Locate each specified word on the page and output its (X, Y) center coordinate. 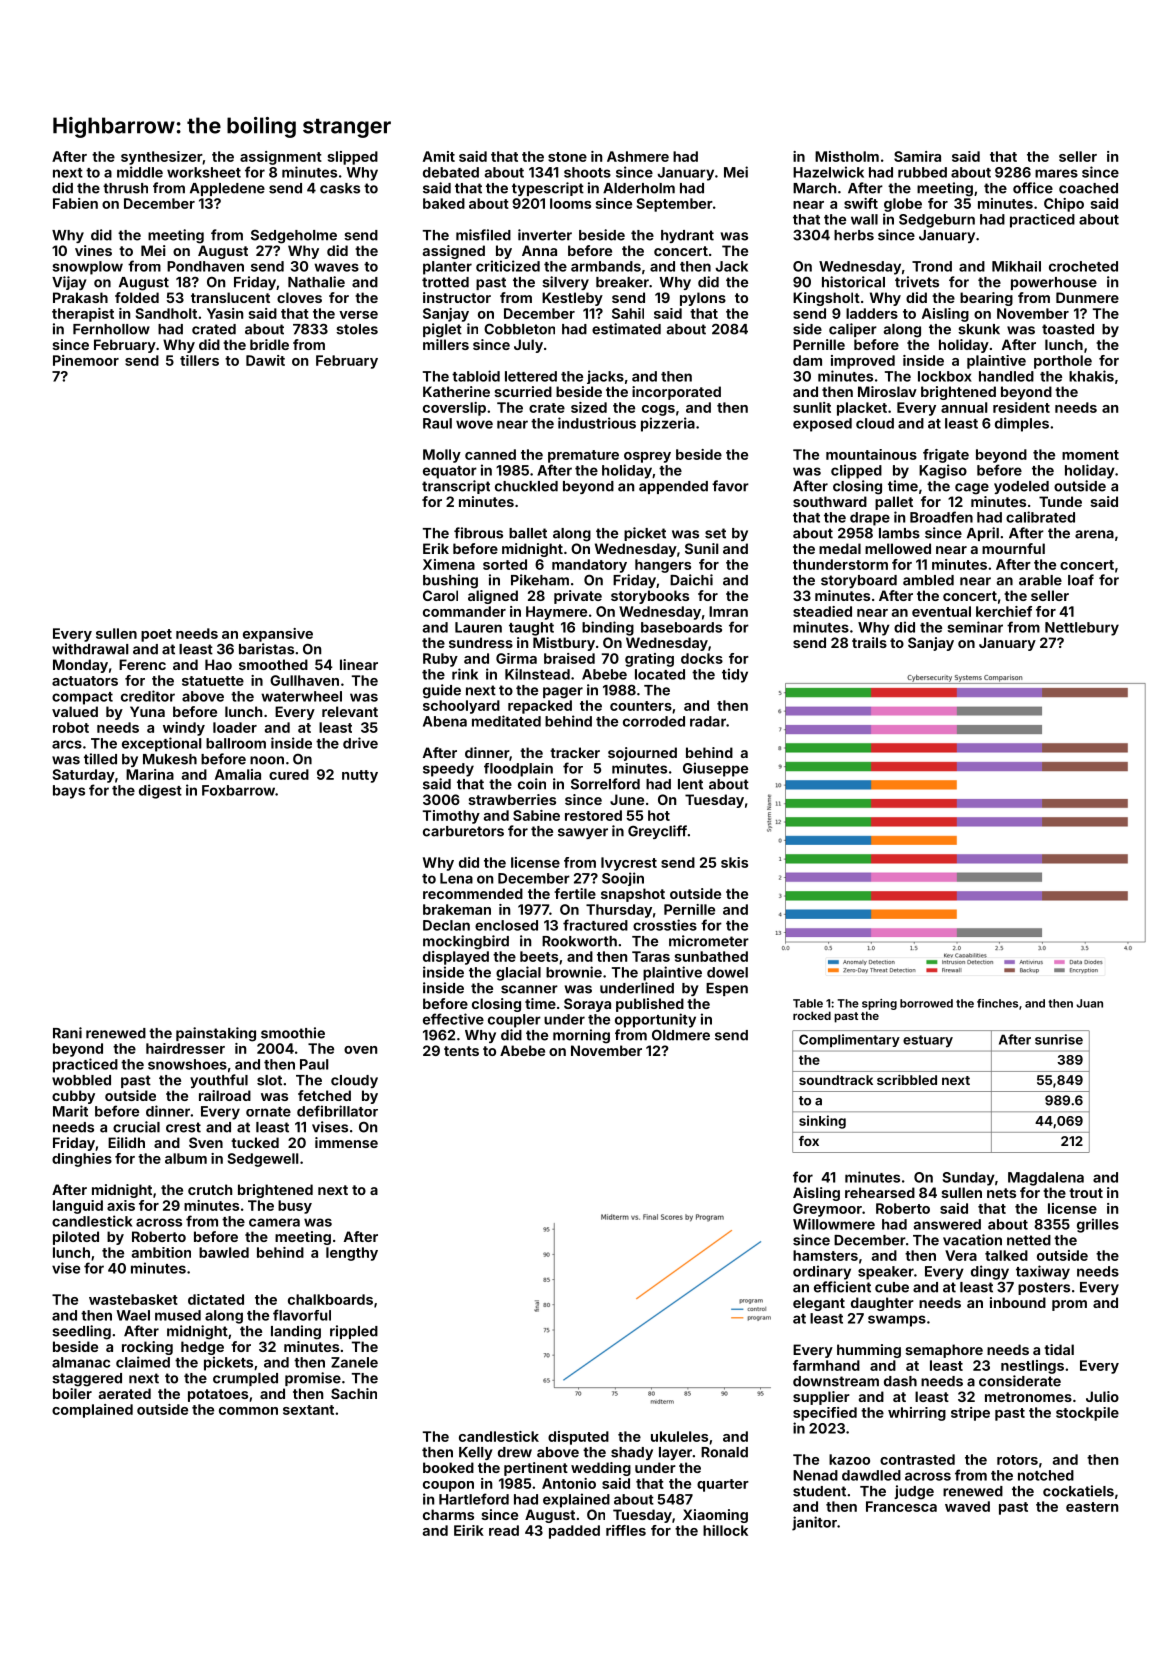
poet (156, 635)
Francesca (901, 1506)
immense (346, 1142)
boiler (72, 1393)
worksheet (204, 172)
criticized (508, 266)
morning (581, 1036)
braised (569, 658)
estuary (928, 1041)
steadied (822, 611)
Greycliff (657, 832)
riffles (626, 1530)
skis (734, 862)
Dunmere (1087, 297)
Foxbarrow (238, 790)
